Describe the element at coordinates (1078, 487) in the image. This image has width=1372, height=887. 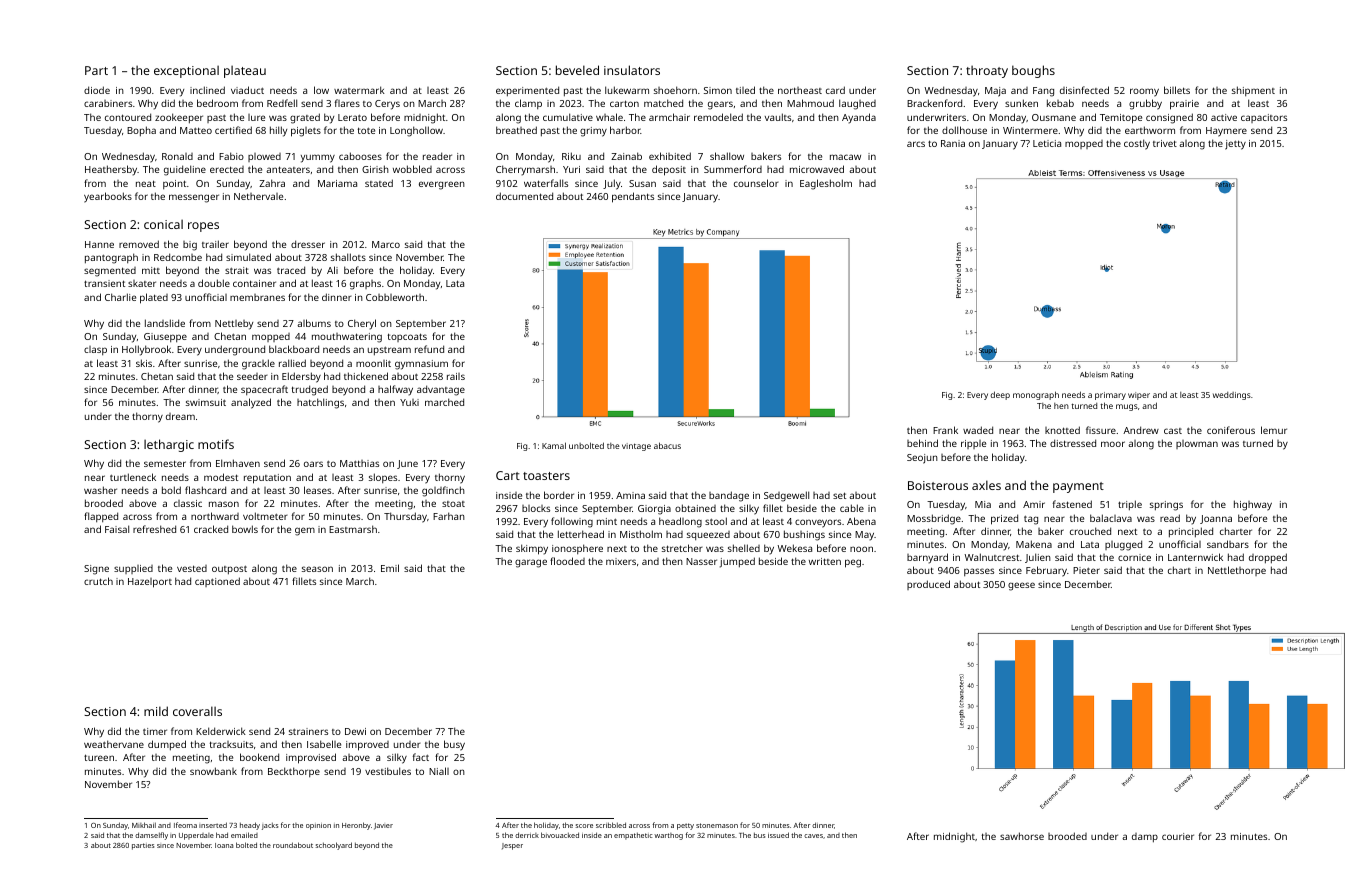
I see `payment` at that location.
